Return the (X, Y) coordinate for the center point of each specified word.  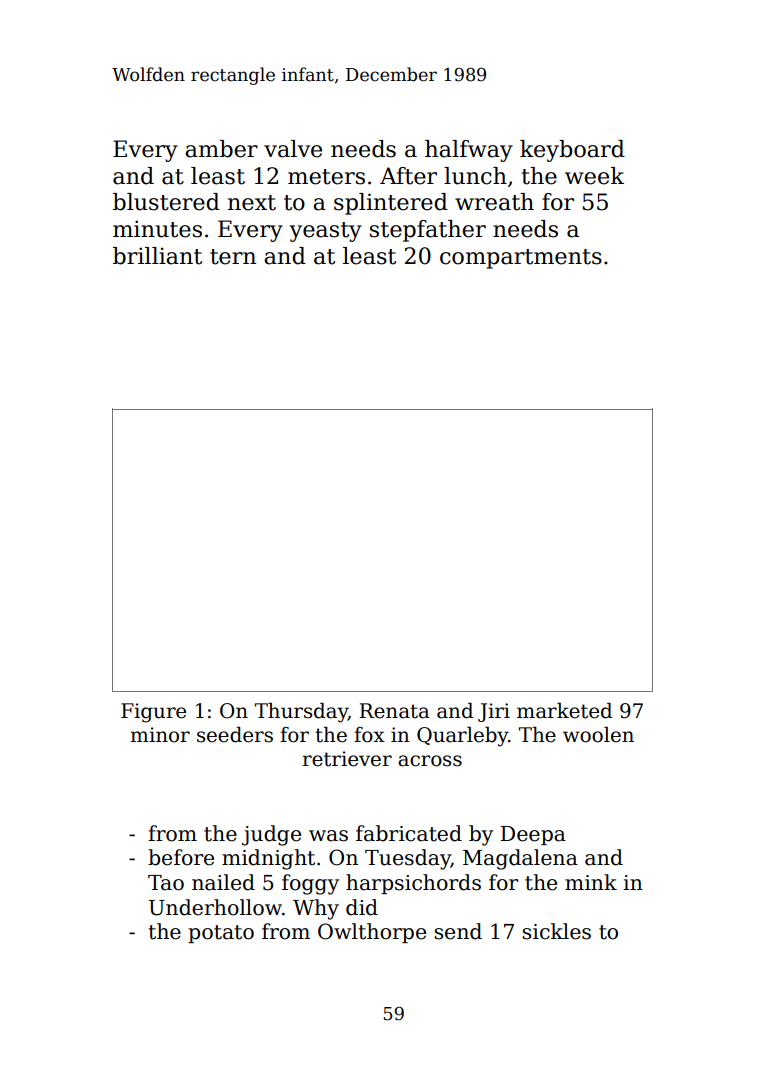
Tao (166, 883)
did (362, 907)
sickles (556, 931)
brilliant (157, 256)
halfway (469, 151)
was (328, 836)
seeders (235, 734)
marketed (564, 710)
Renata (394, 711)
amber (221, 149)
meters (326, 177)
